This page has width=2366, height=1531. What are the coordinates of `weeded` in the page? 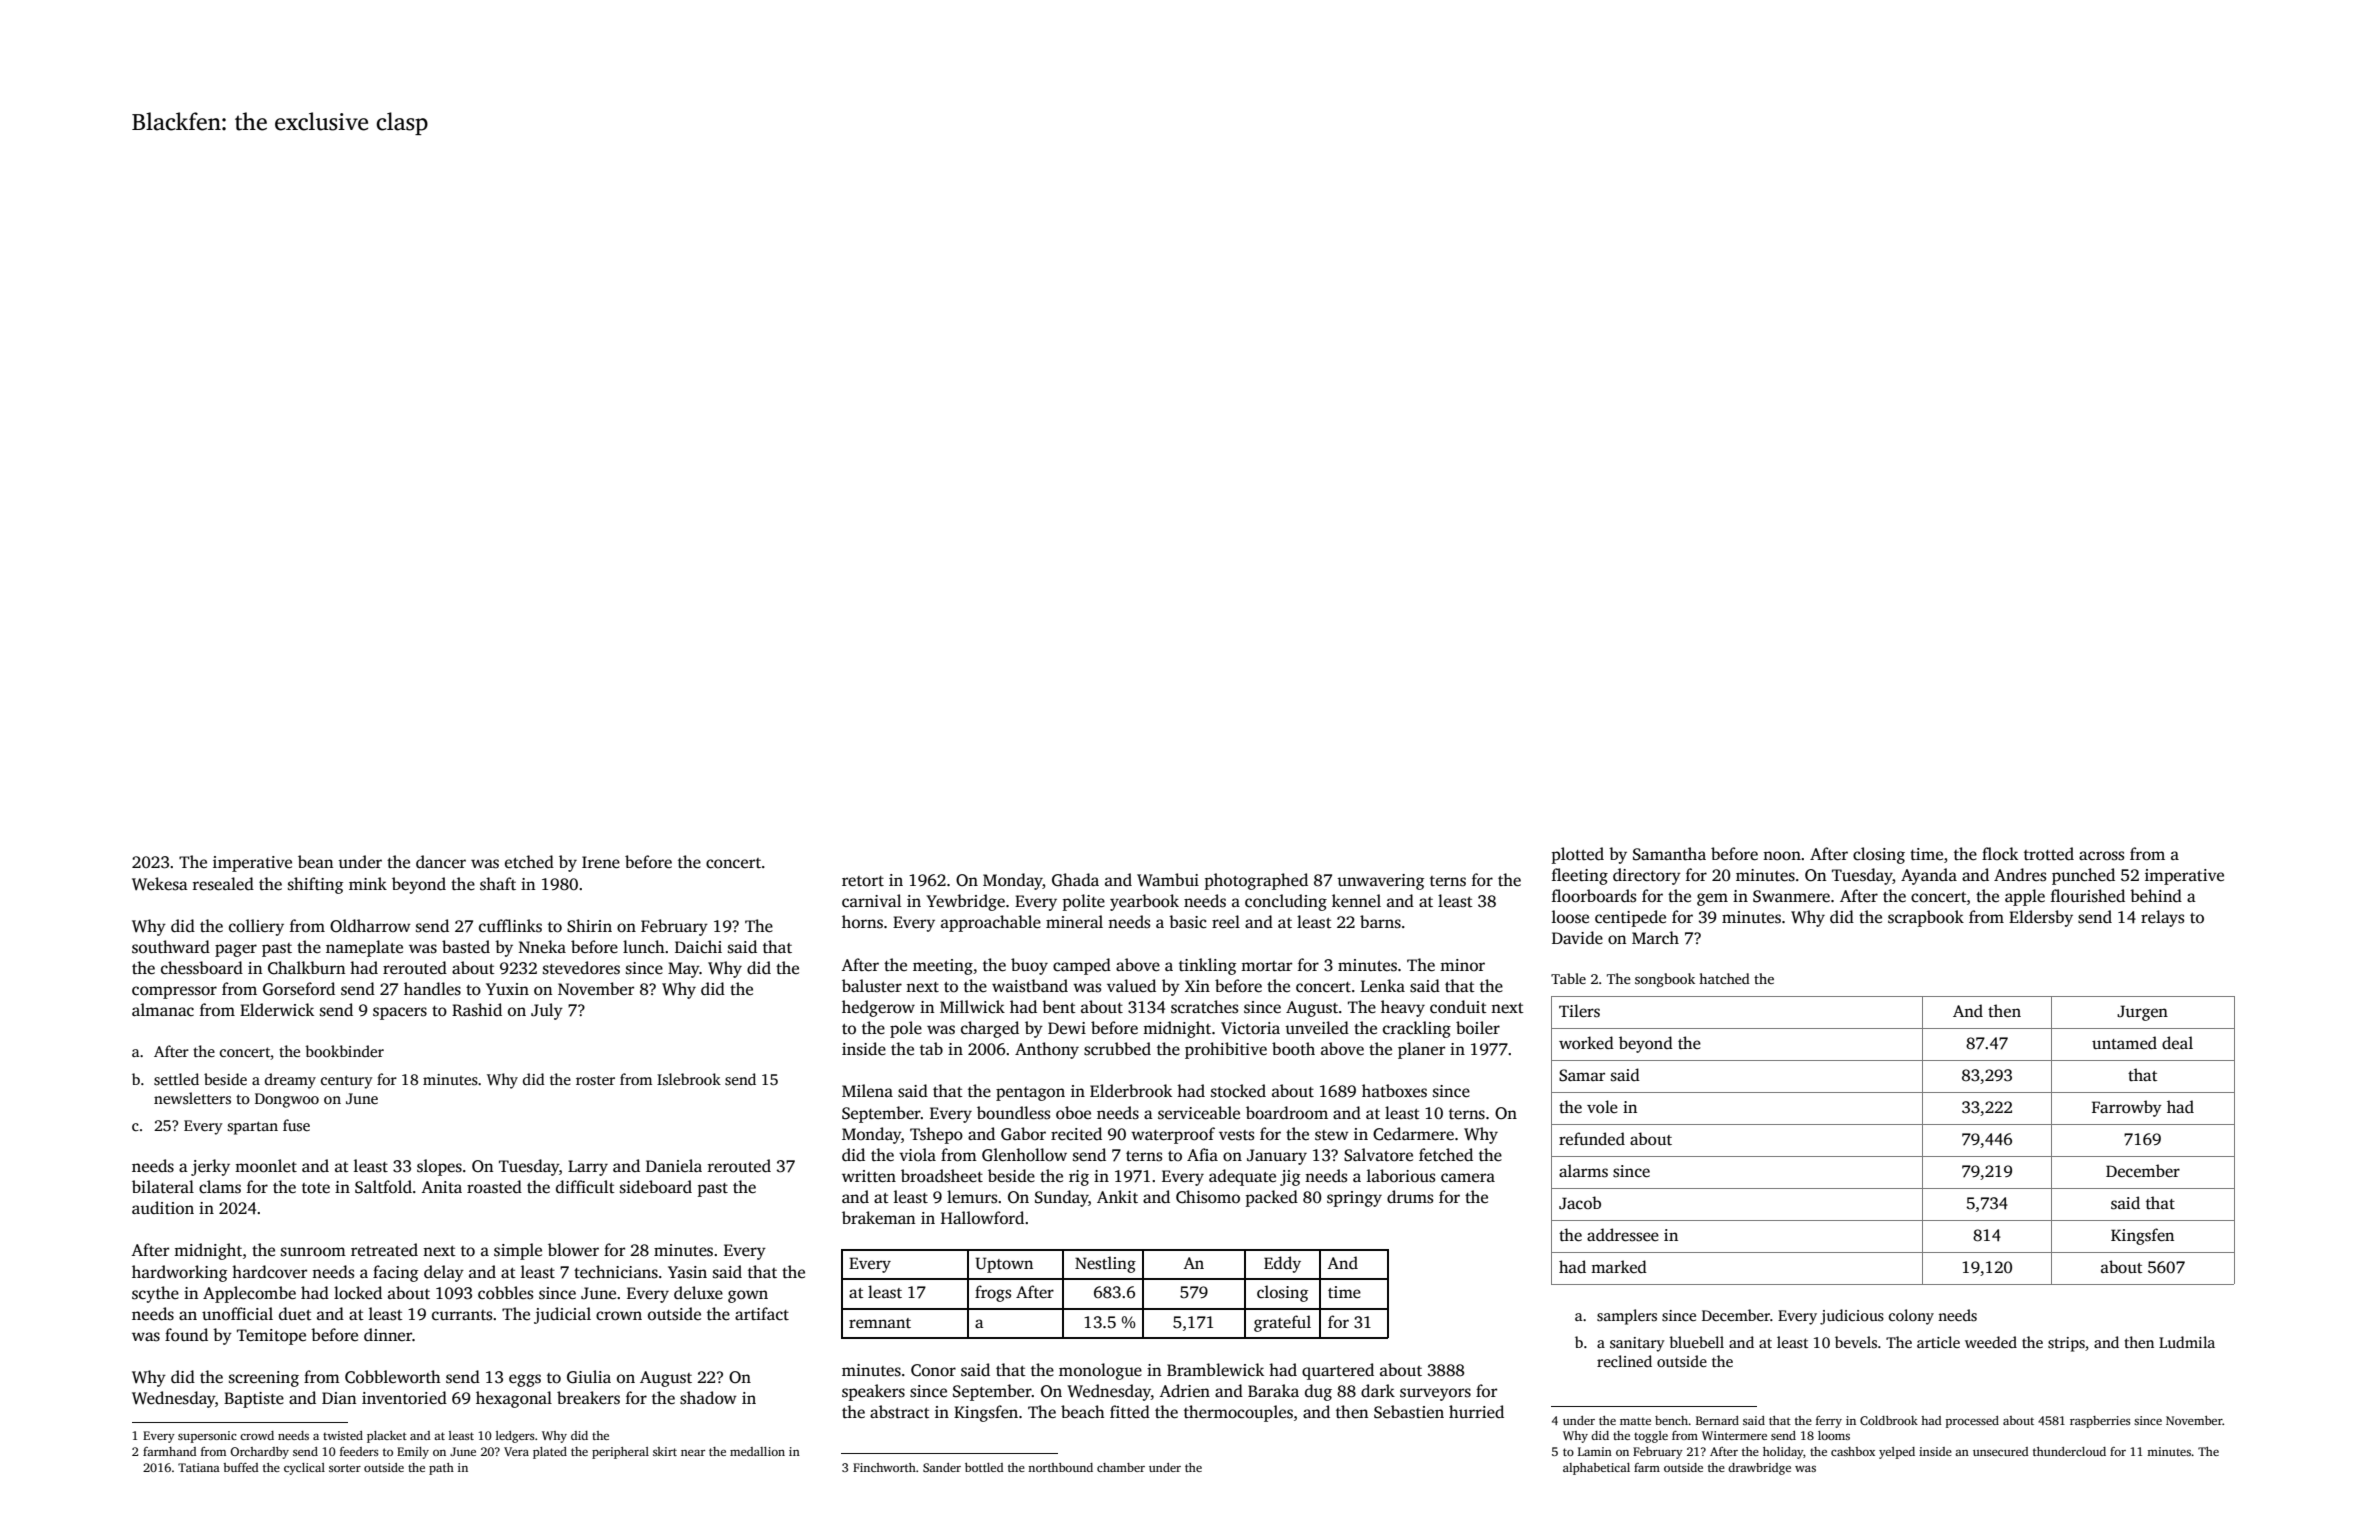 It's located at (1991, 1342).
